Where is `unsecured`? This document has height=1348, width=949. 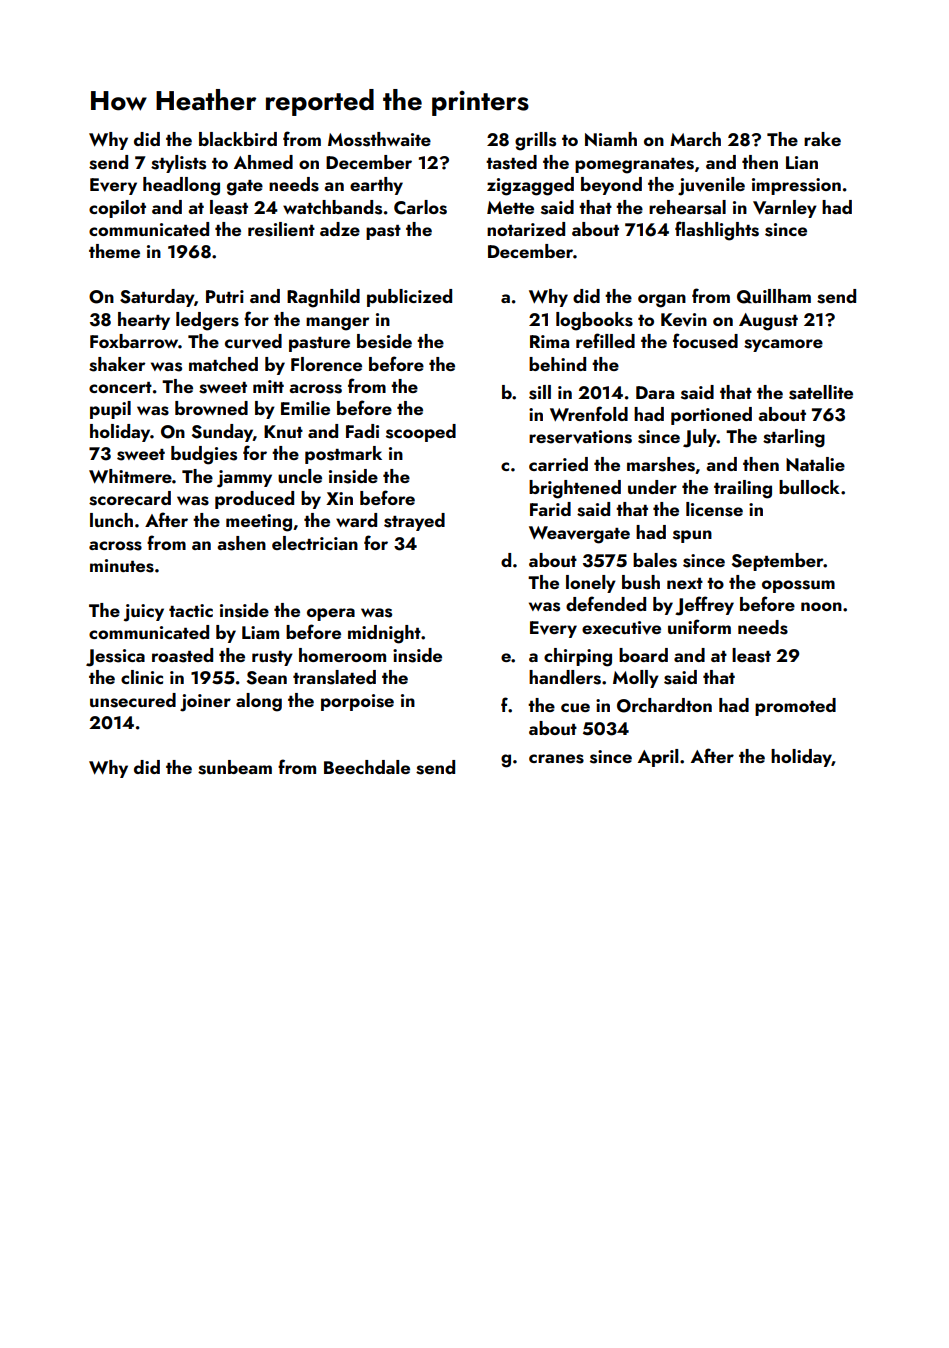
unsecured is located at coordinates (133, 700).
